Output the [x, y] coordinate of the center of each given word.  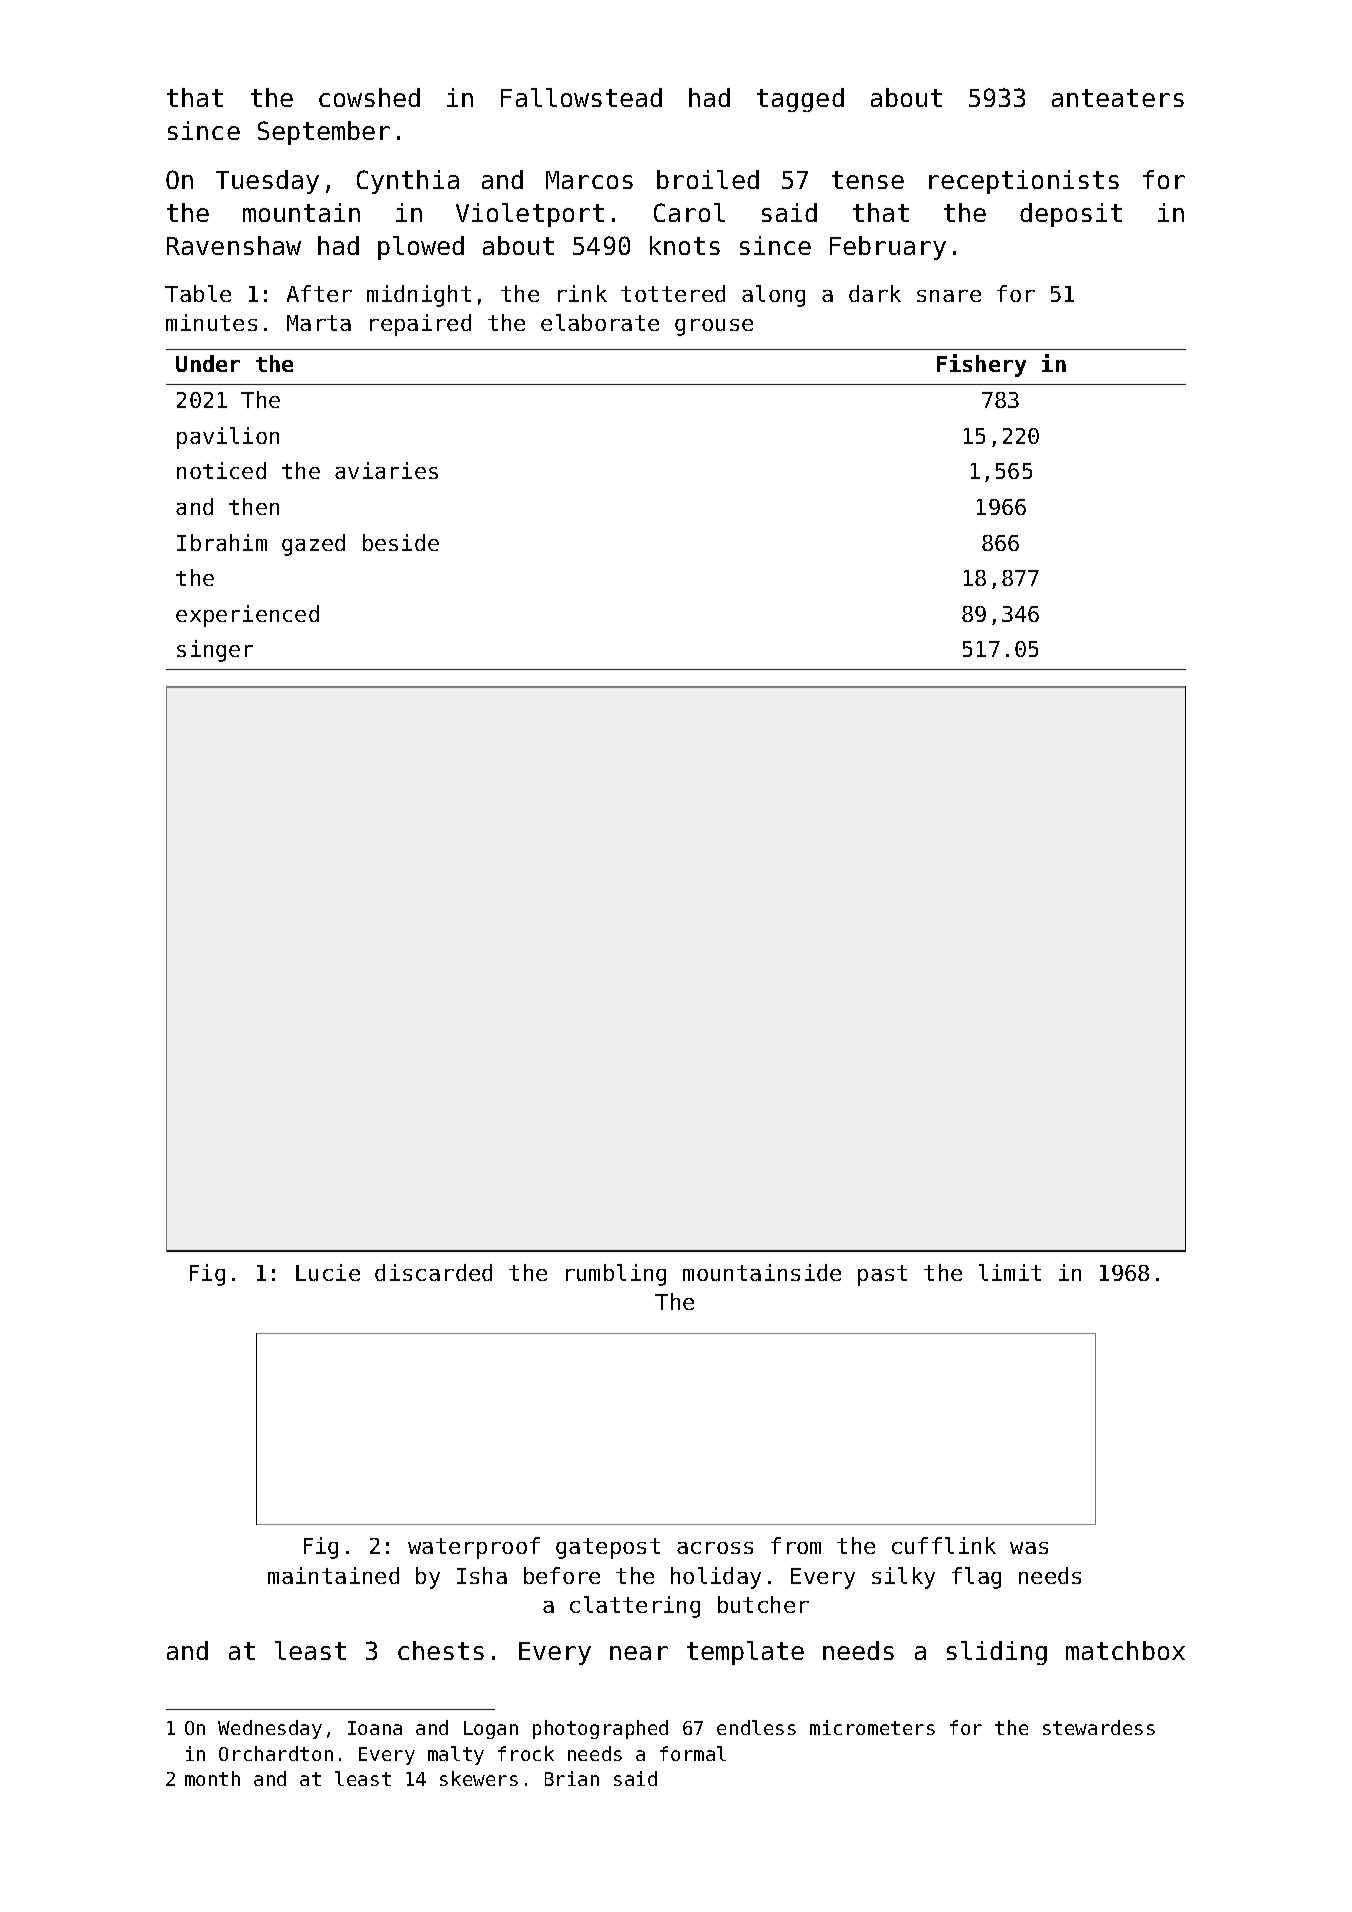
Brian [572, 1778]
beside [401, 542]
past [882, 1275]
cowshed [369, 97]
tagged [800, 100]
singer [215, 651]
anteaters [1118, 98]
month [212, 1778]
